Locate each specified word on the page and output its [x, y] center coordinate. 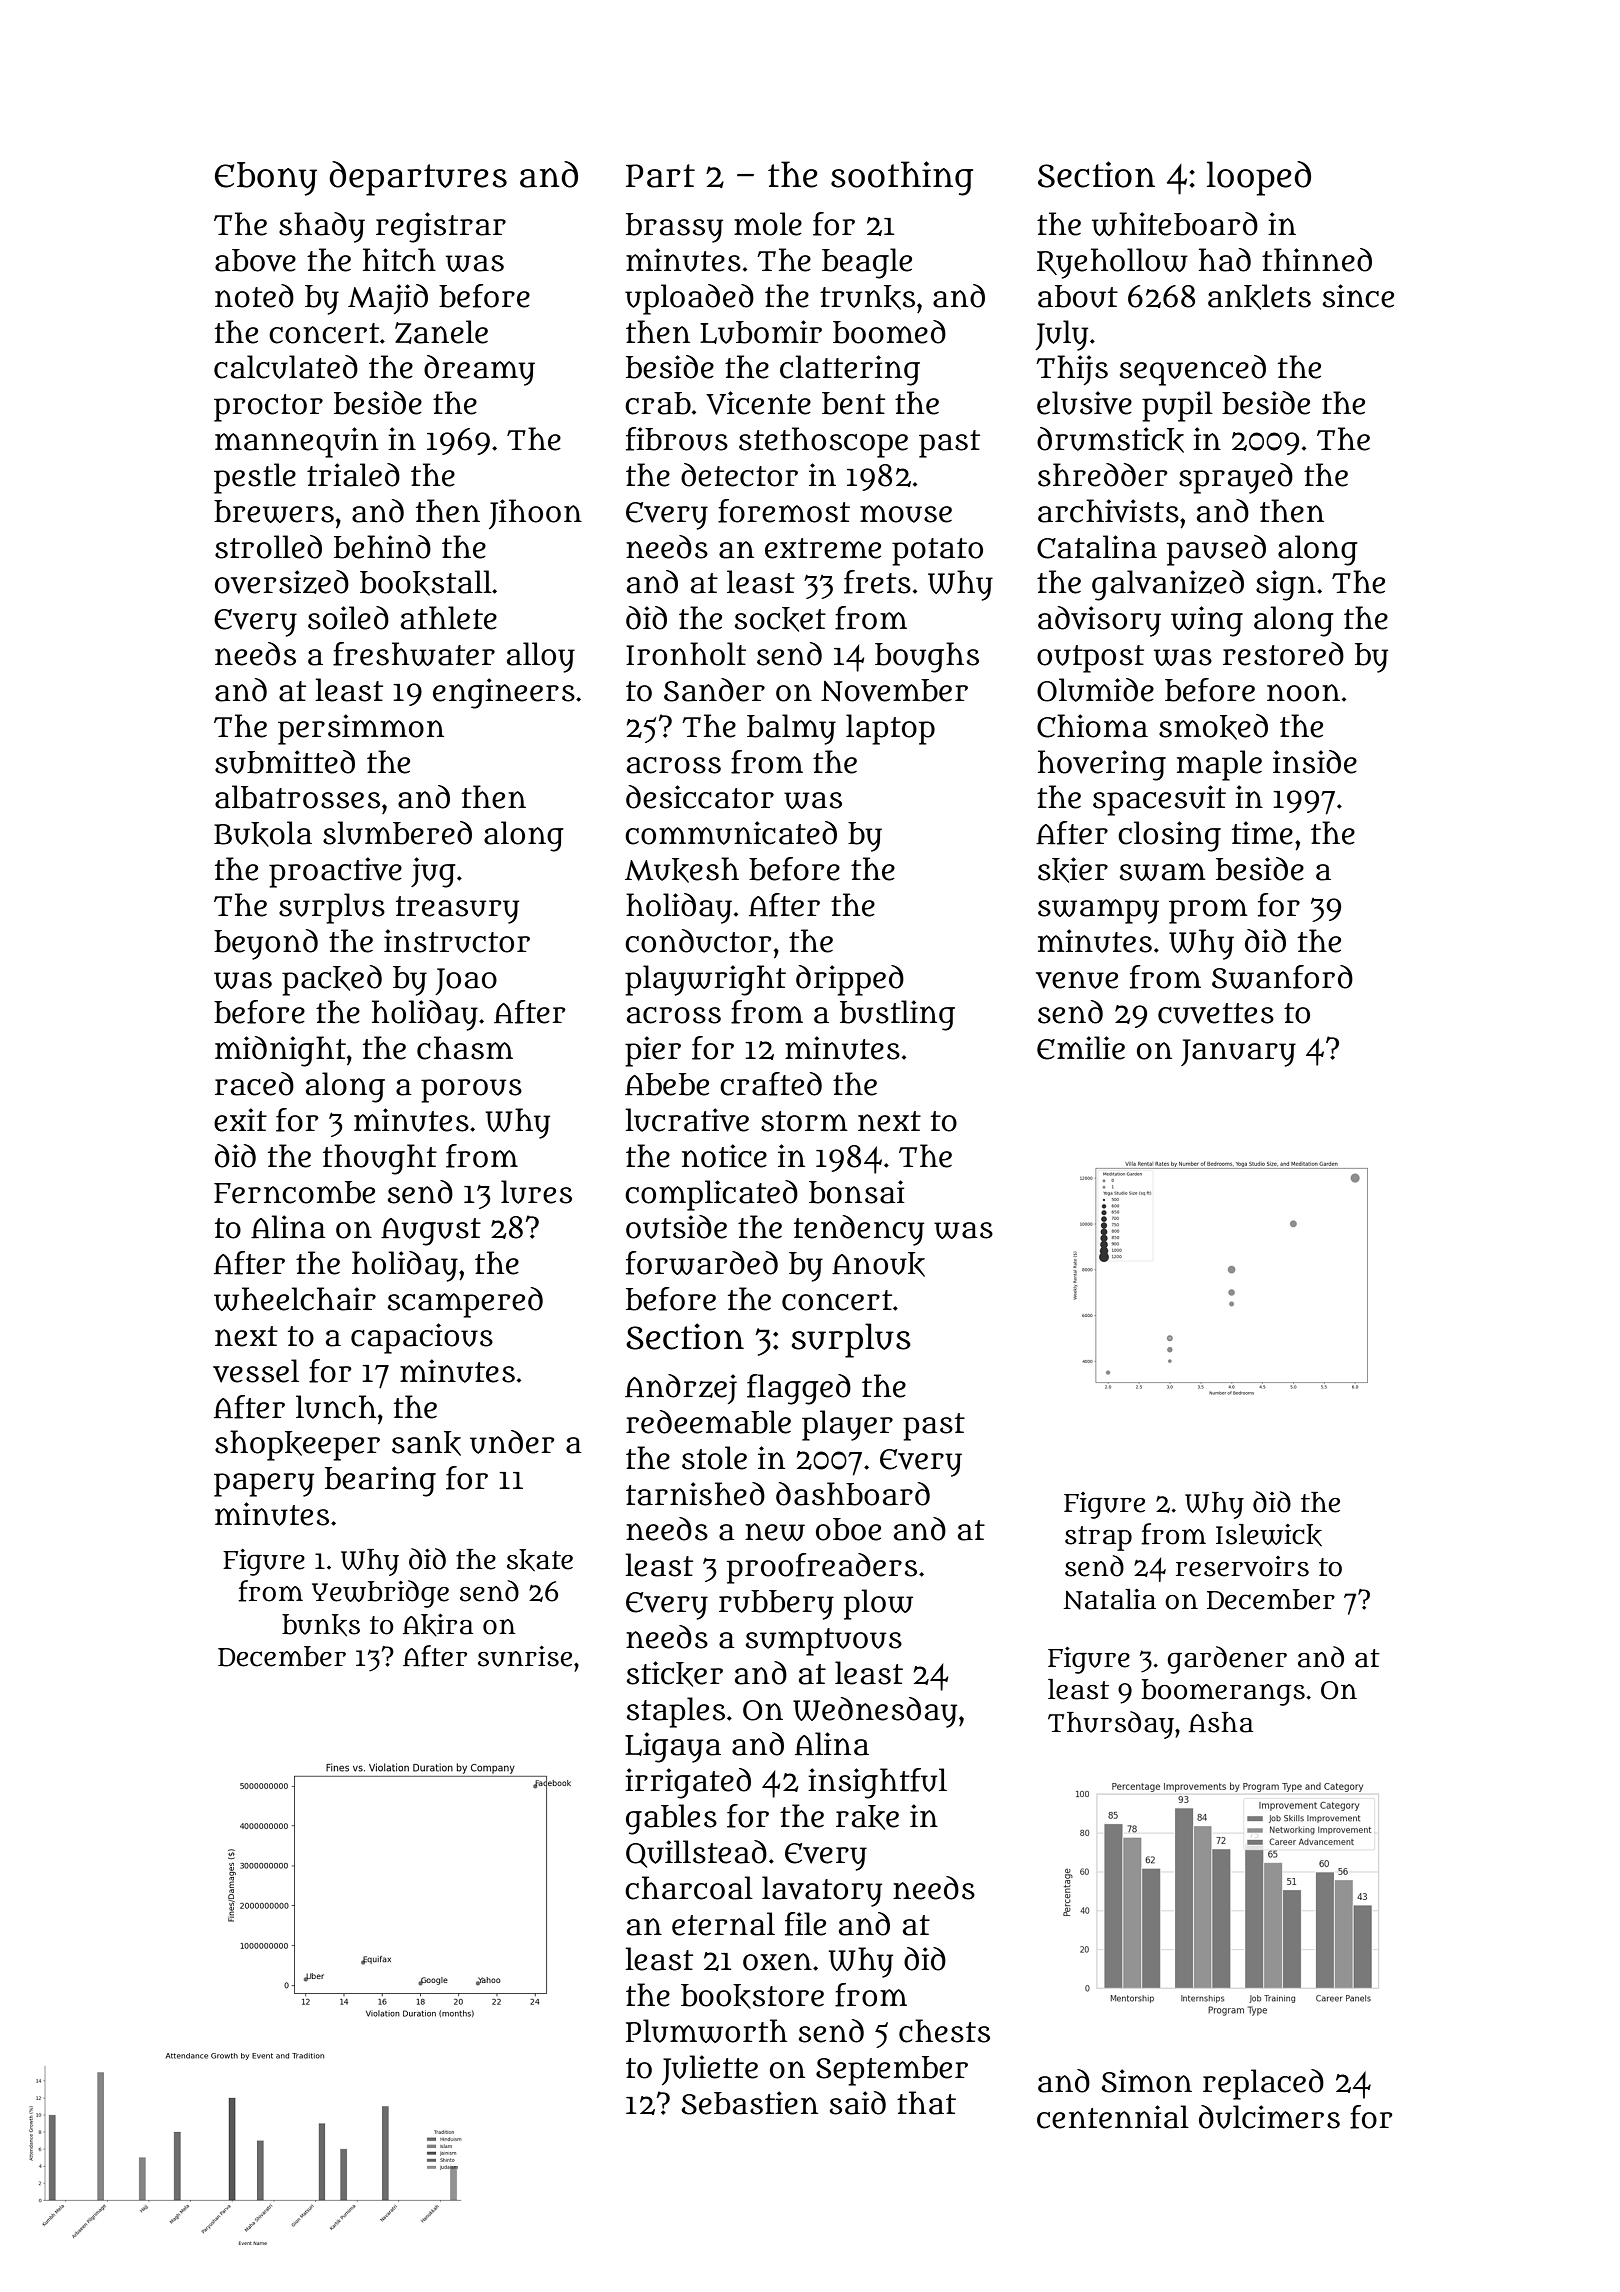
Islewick [1269, 1535]
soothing [902, 178]
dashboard [853, 1494]
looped [1259, 178]
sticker [675, 1674]
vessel [256, 1371]
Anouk [878, 1264]
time [1262, 833]
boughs [927, 657]
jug [433, 872]
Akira [438, 1625]
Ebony [266, 179]
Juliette [710, 2070]
